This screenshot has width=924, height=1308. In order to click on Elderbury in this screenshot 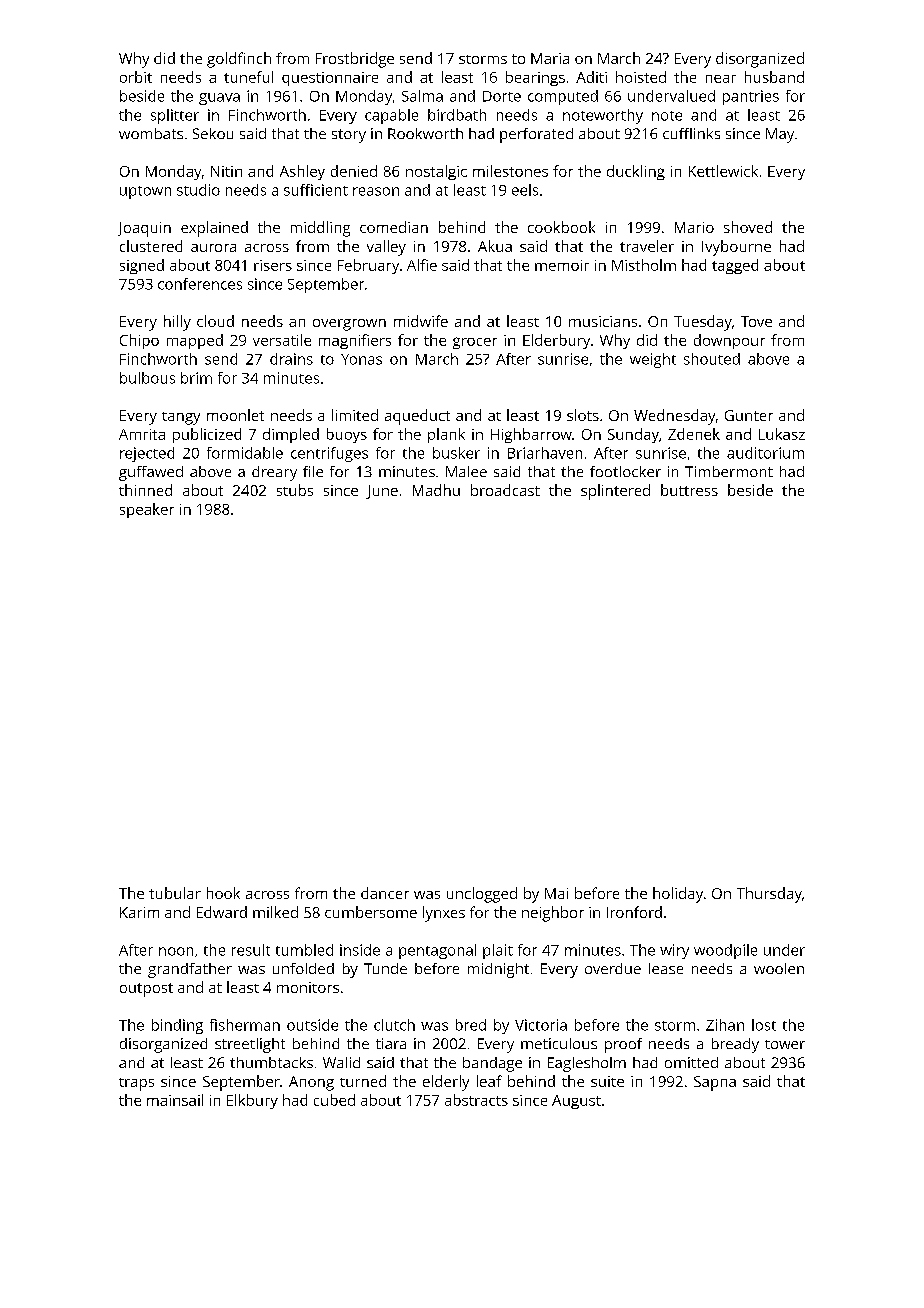, I will do `click(556, 341)`.
